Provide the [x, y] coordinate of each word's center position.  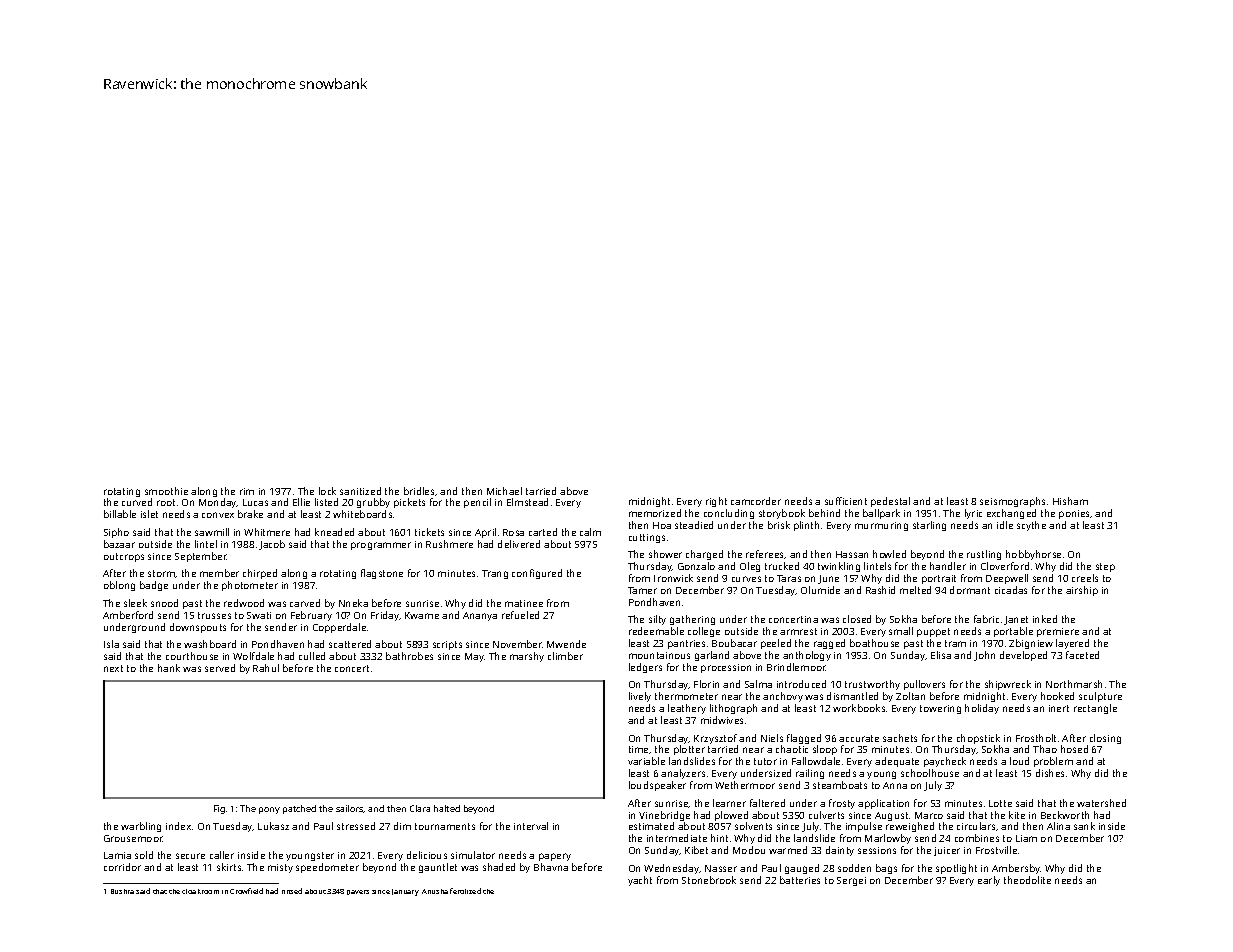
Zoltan [910, 696]
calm [590, 532]
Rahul [266, 668]
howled [889, 554]
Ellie [301, 502]
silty [657, 620]
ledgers [645, 668]
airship [1082, 591]
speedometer [327, 868]
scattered [350, 644]
